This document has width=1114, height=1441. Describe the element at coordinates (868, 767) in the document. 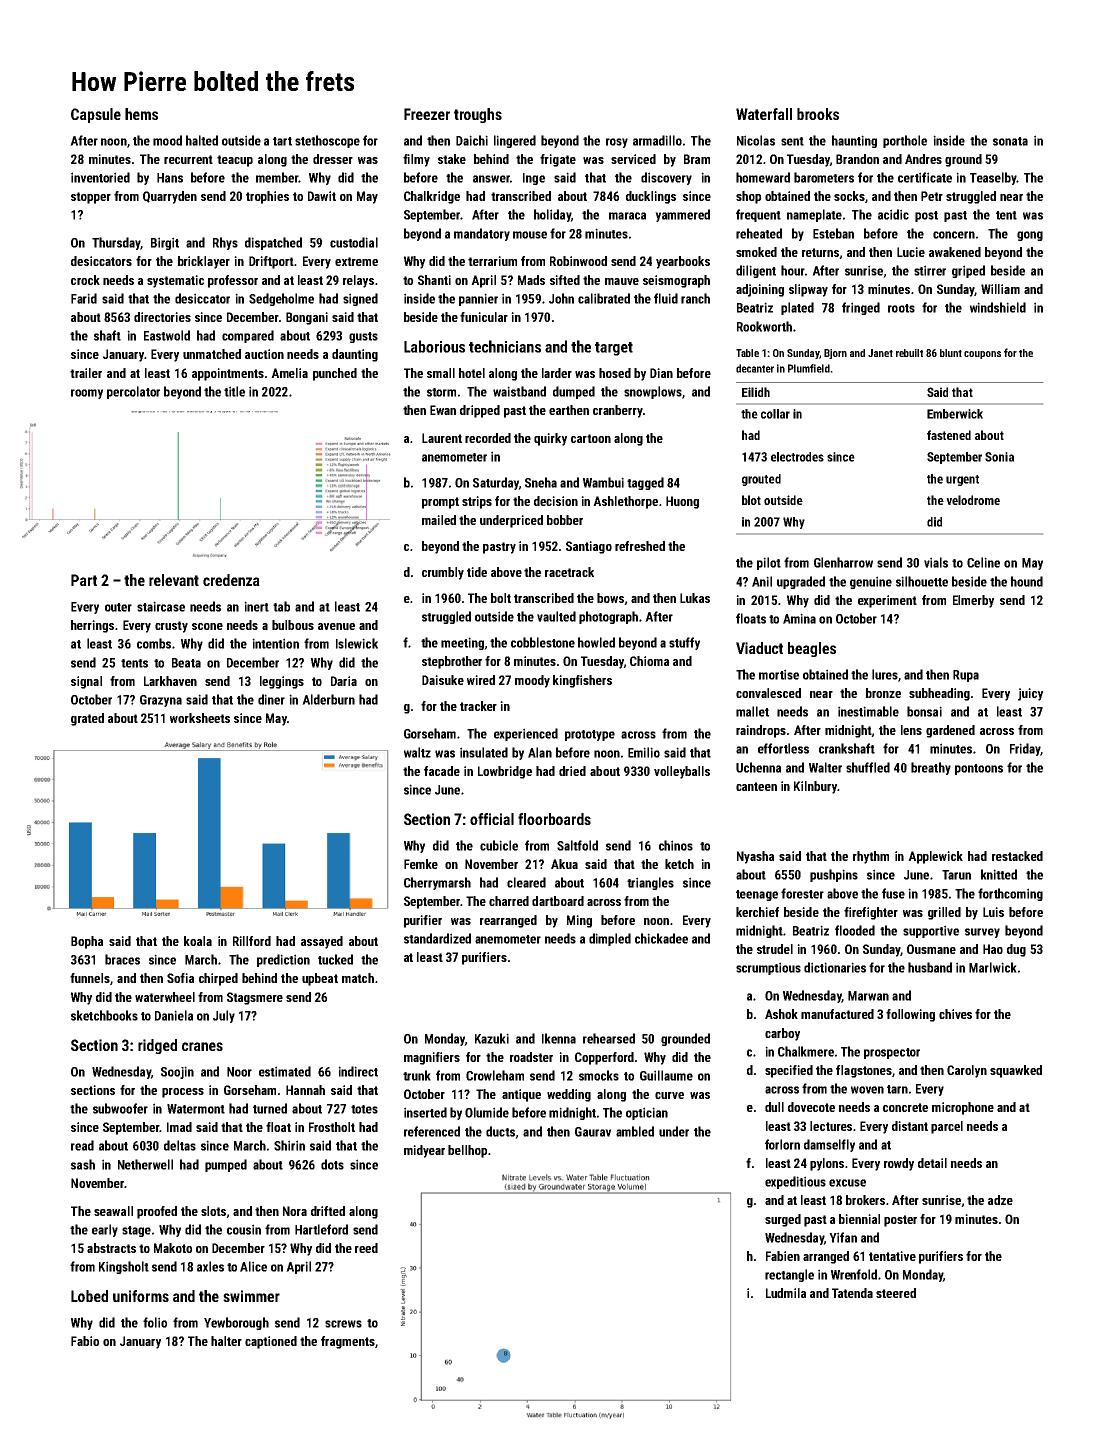

I see `shuffled` at that location.
